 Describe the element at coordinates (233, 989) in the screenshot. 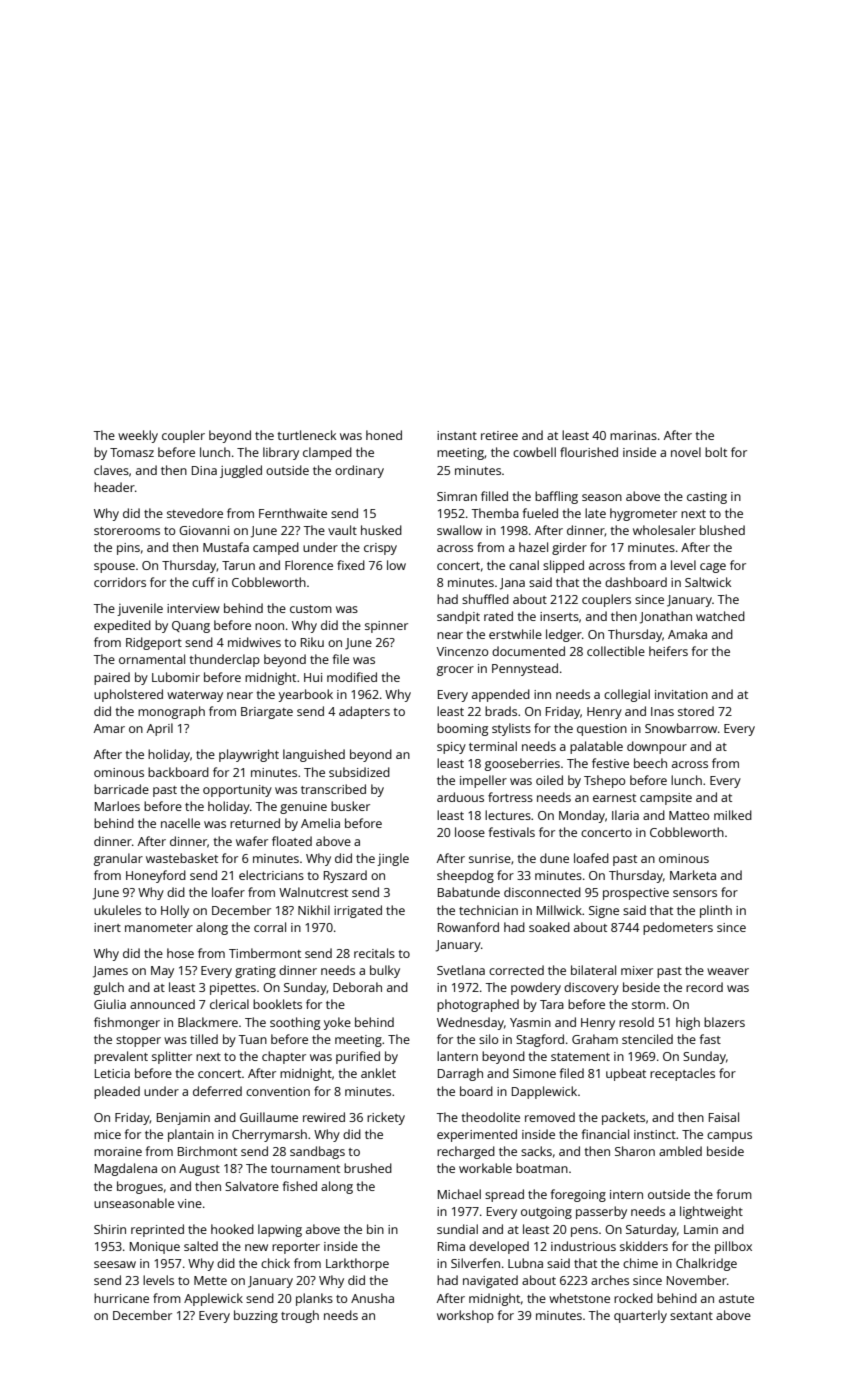

I see `pipettes` at that location.
